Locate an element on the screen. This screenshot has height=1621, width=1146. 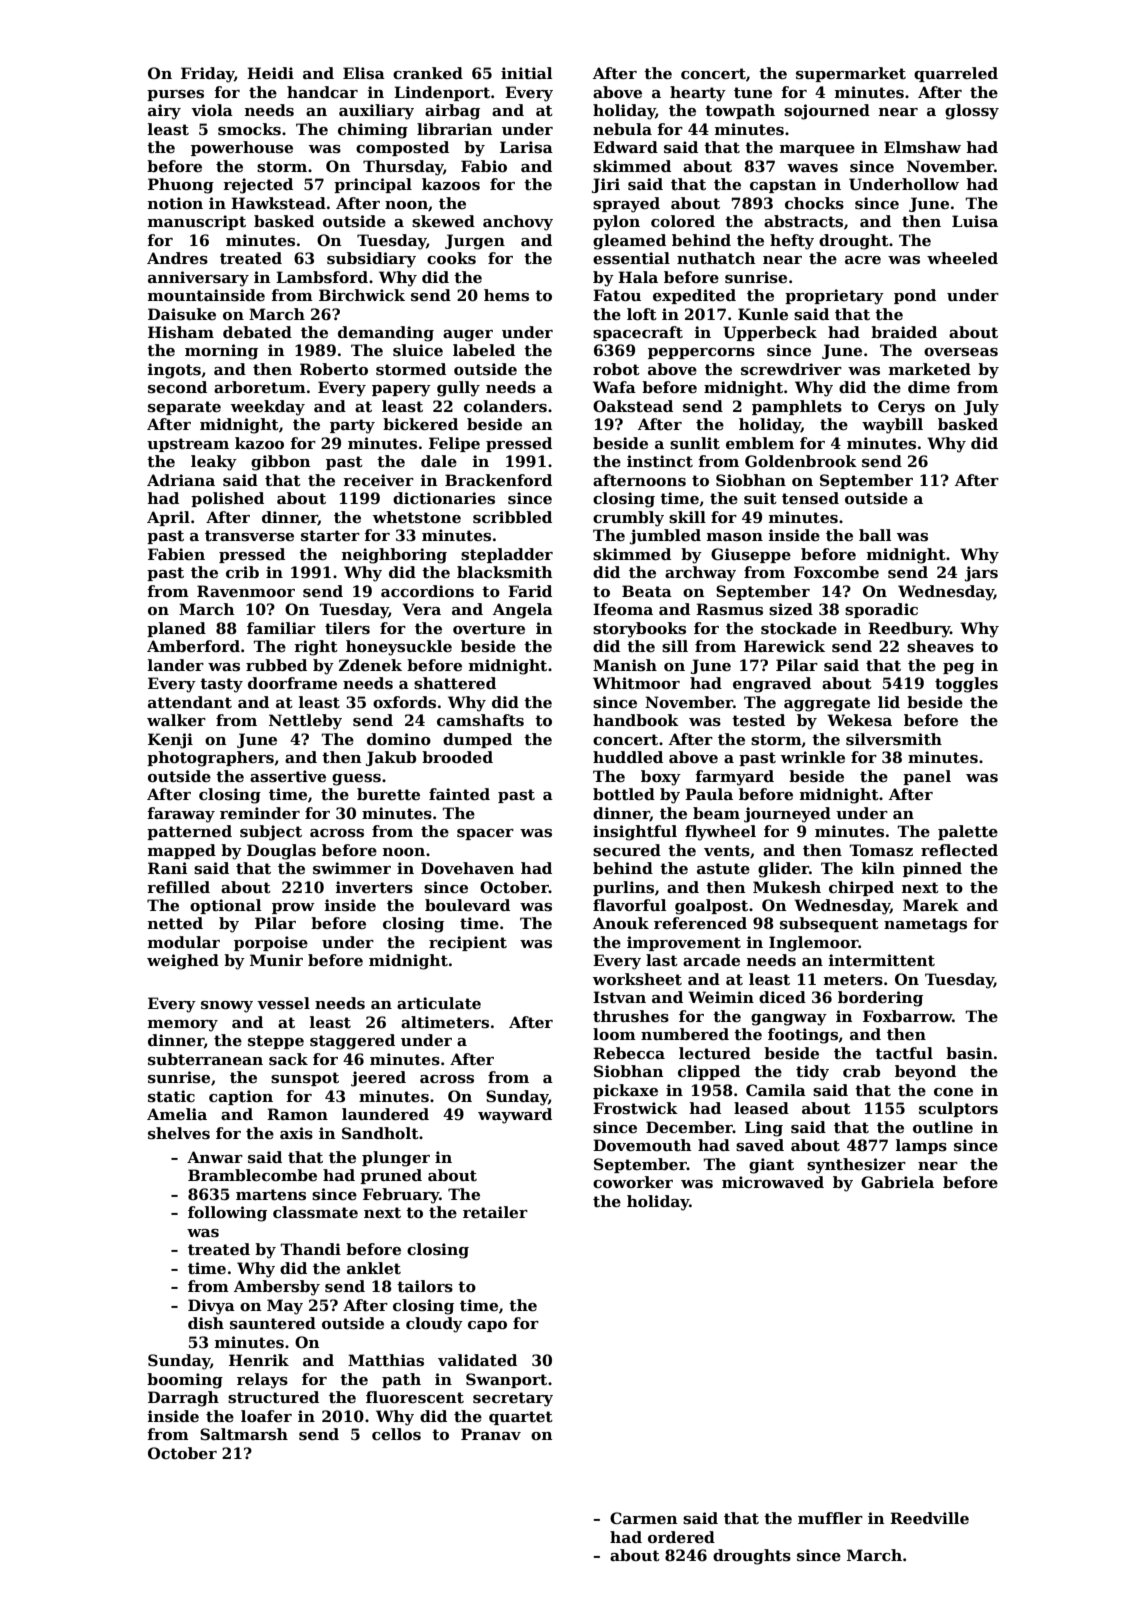
Reedbury is located at coordinates (909, 630).
